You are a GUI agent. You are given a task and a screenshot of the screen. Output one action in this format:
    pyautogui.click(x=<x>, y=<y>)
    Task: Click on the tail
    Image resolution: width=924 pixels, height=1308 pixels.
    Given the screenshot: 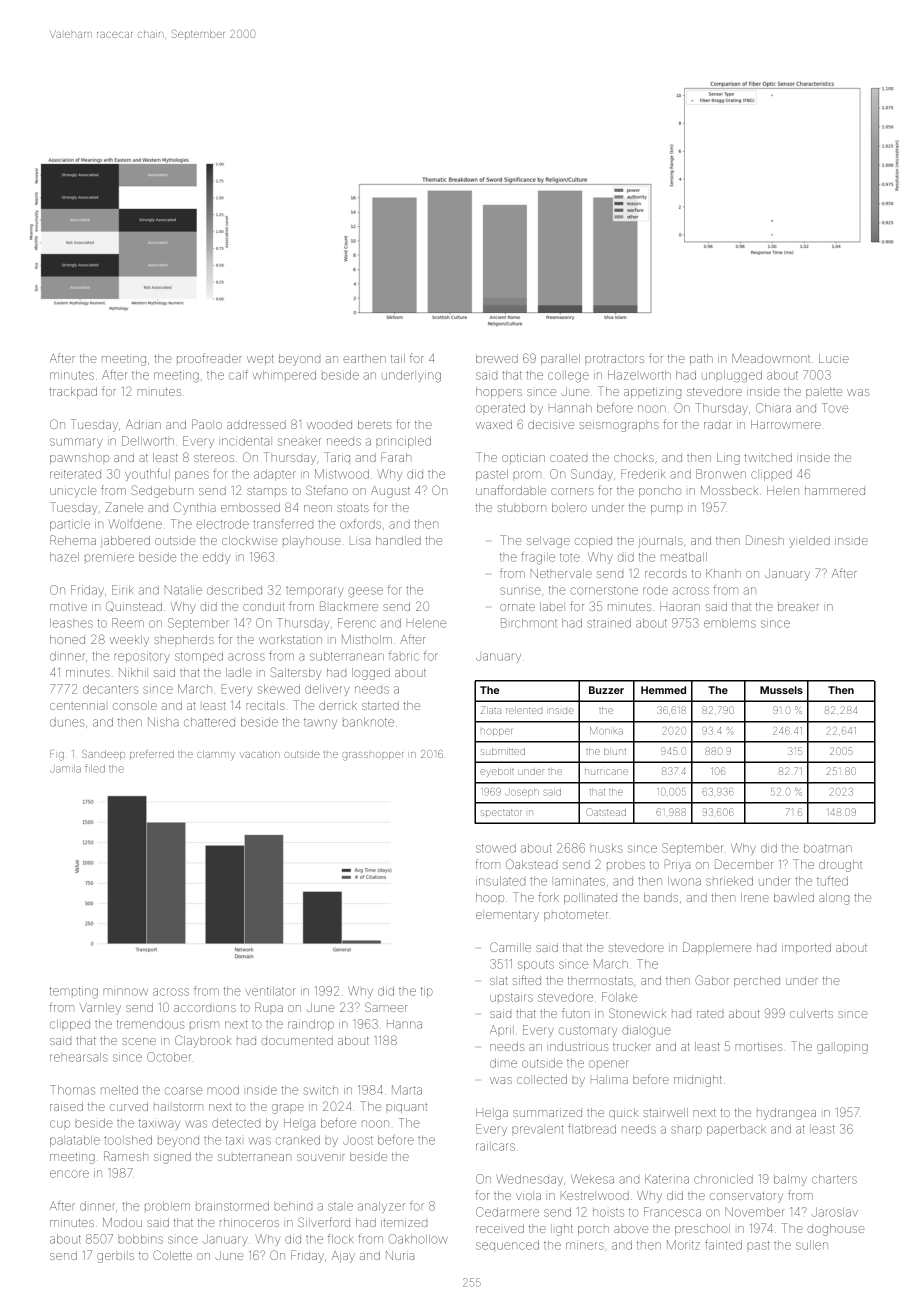 What is the action you would take?
    pyautogui.click(x=398, y=358)
